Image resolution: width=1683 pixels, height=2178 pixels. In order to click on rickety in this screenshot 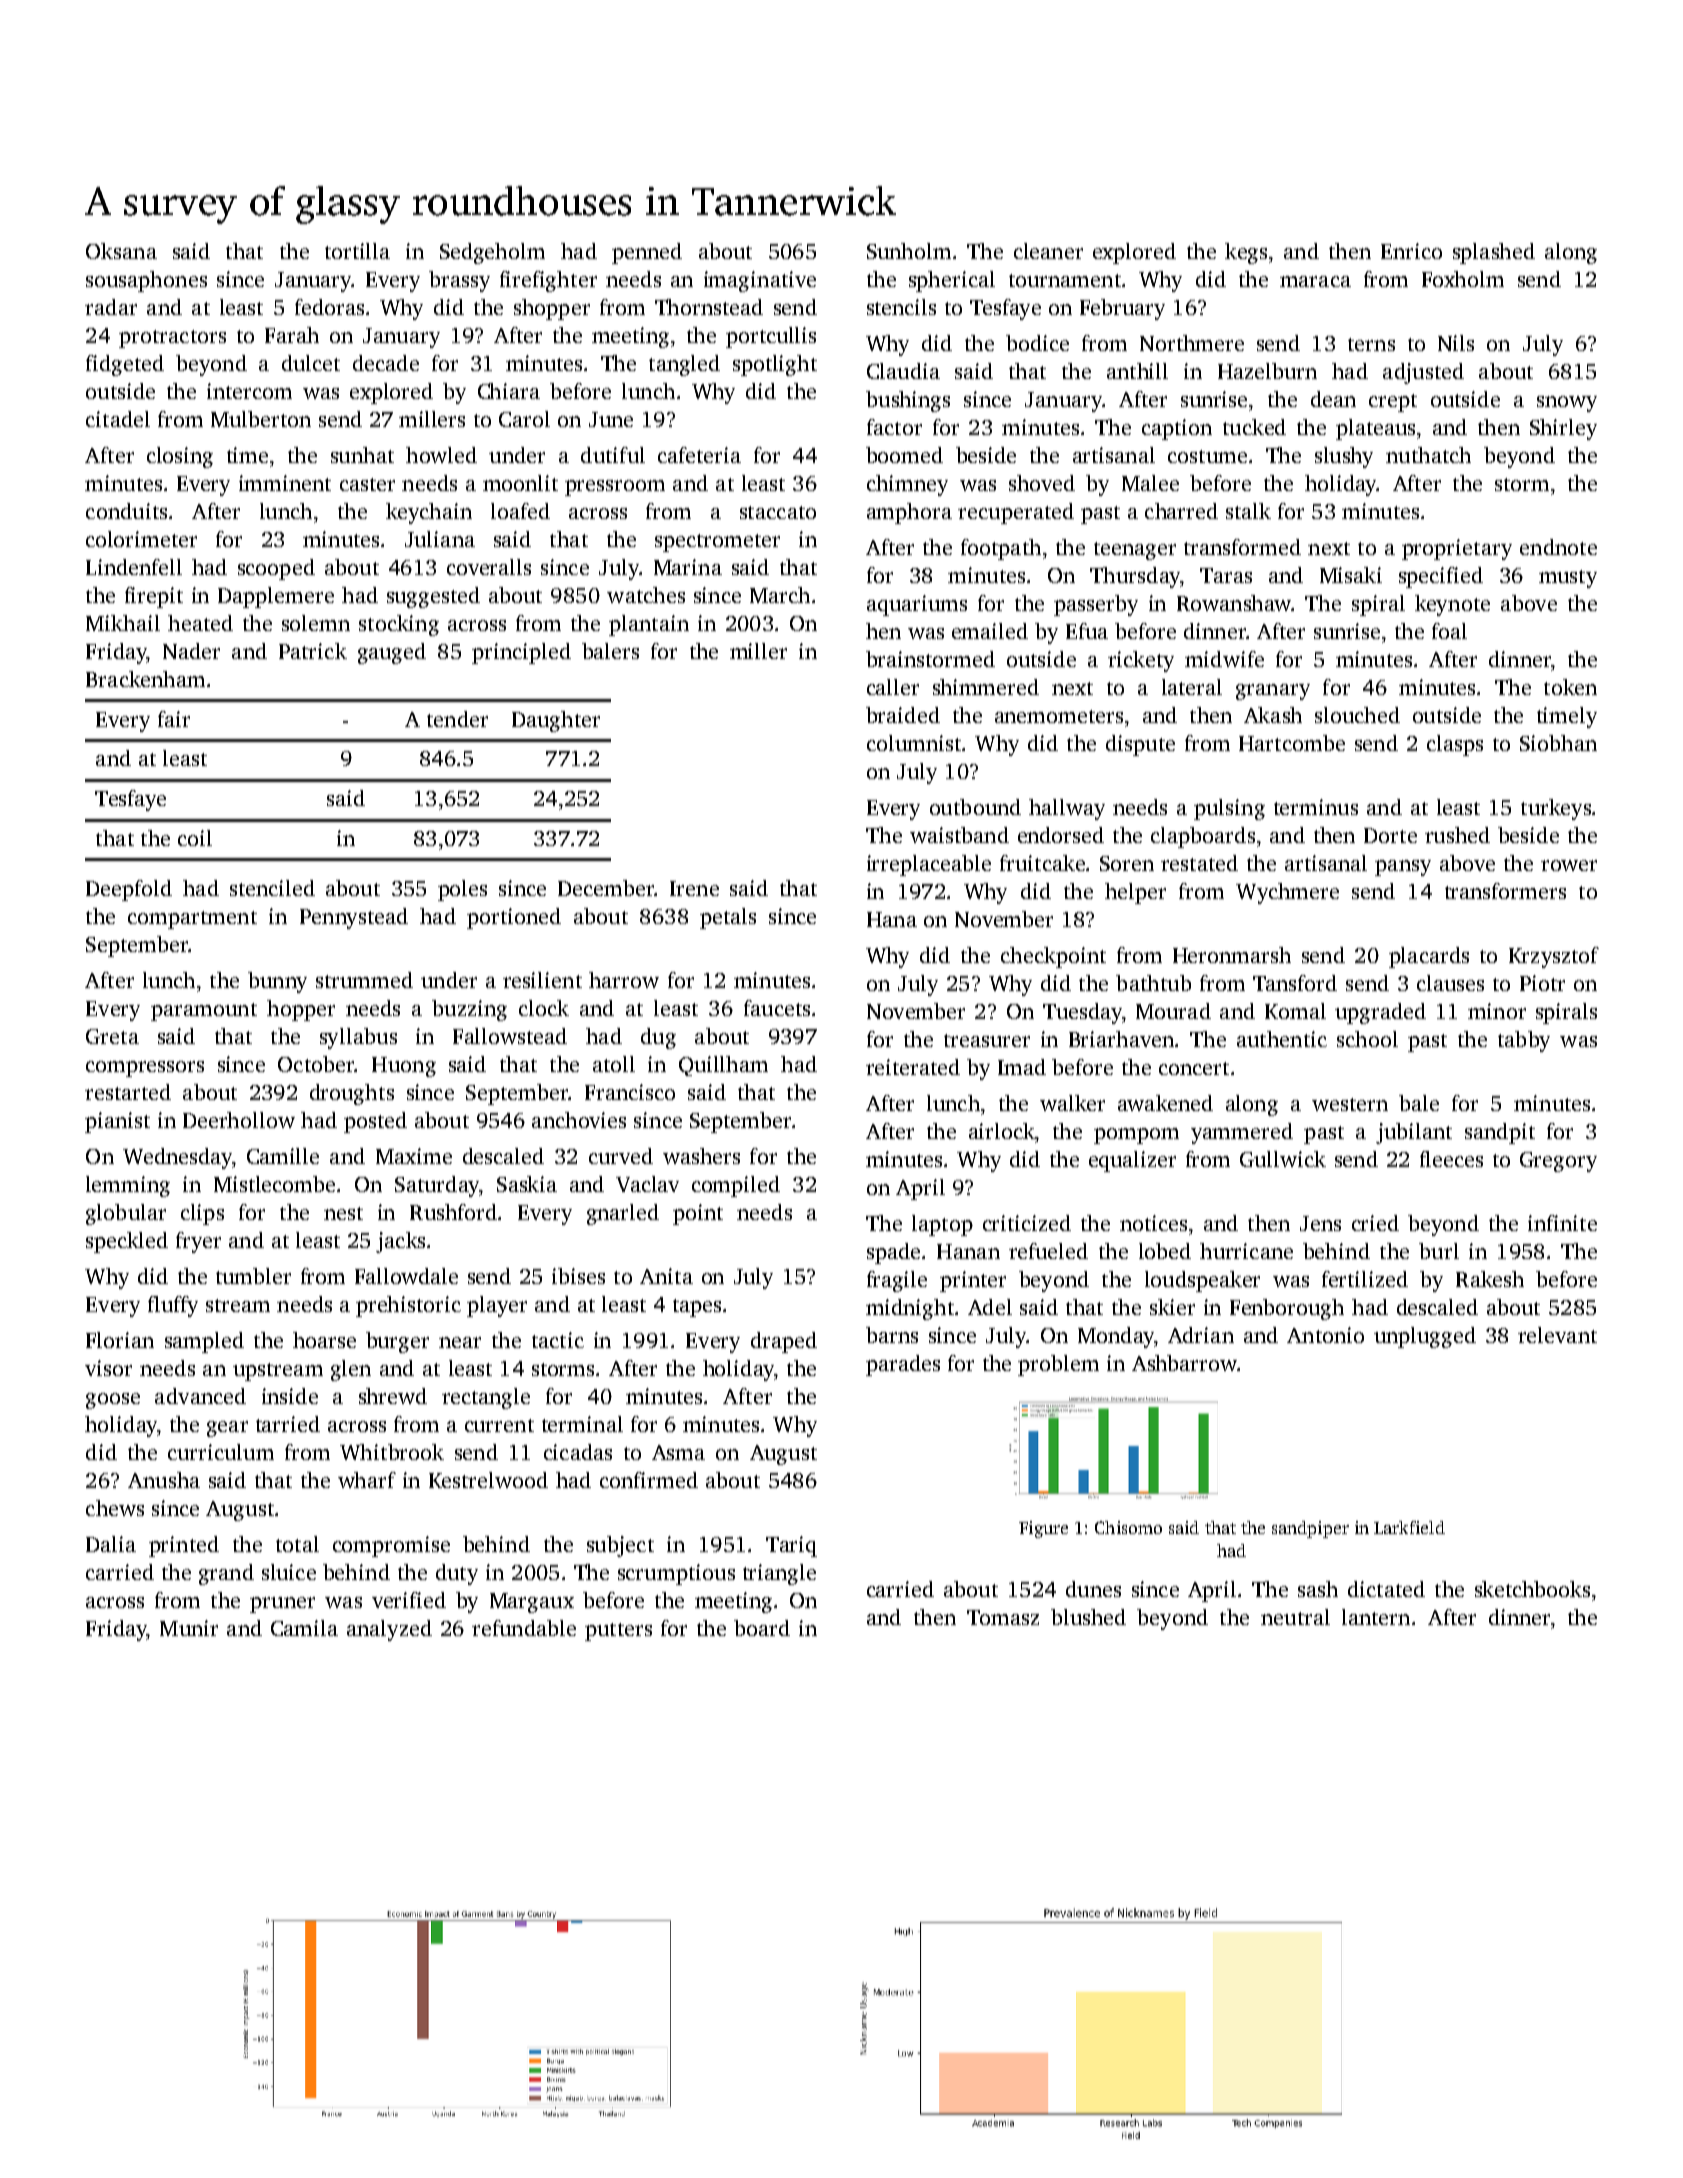, I will do `click(1141, 661)`.
